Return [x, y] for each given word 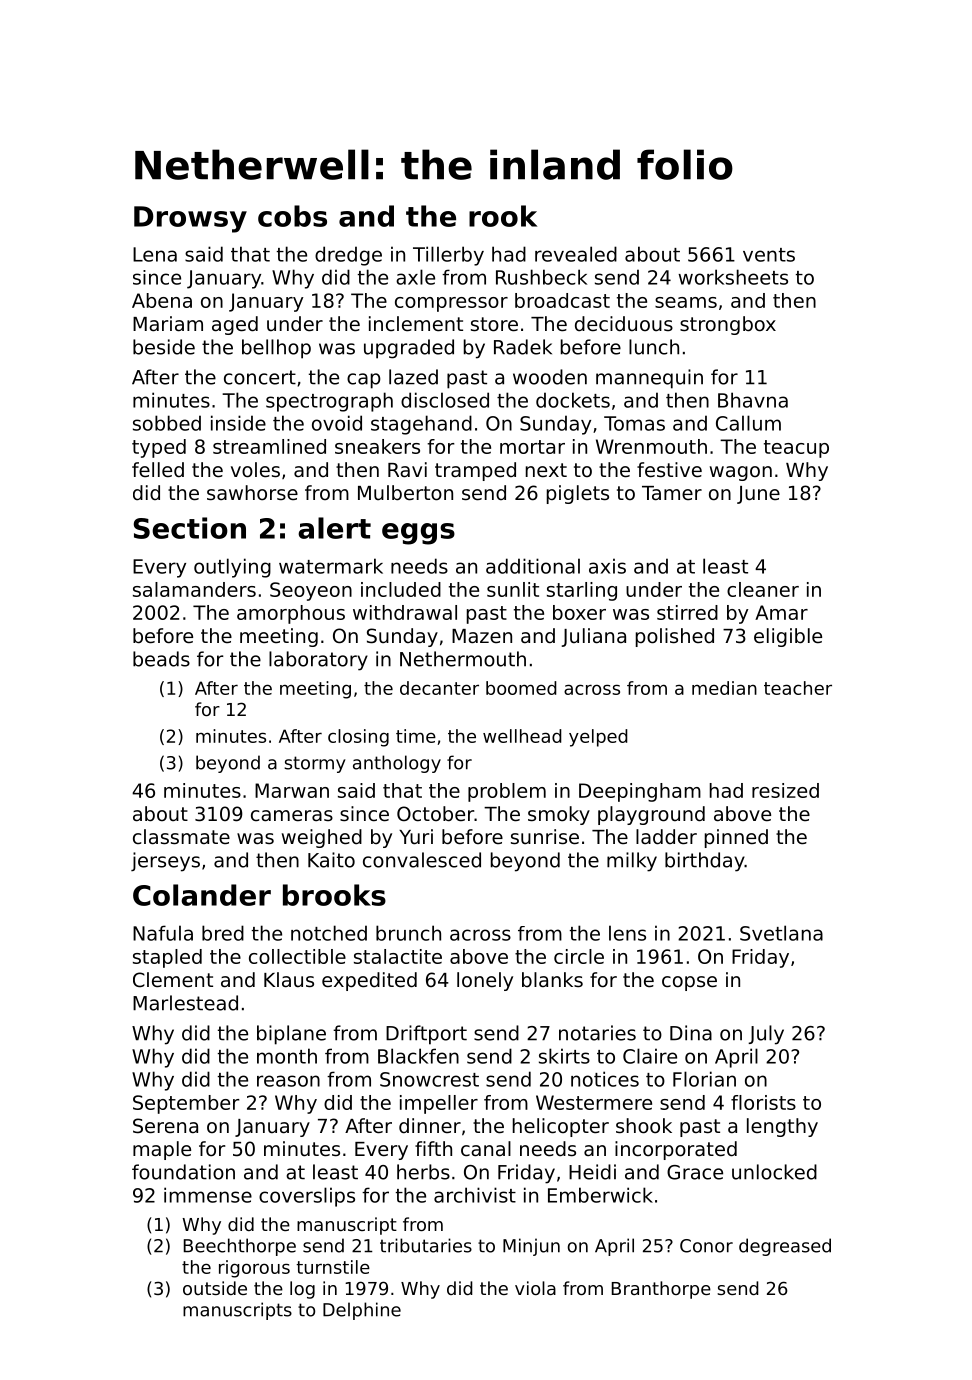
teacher [798, 688]
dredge [348, 256]
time [416, 736]
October [435, 814]
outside [215, 1288]
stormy [315, 764]
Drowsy [190, 219]
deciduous [624, 324]
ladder [666, 837]
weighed [322, 838]
